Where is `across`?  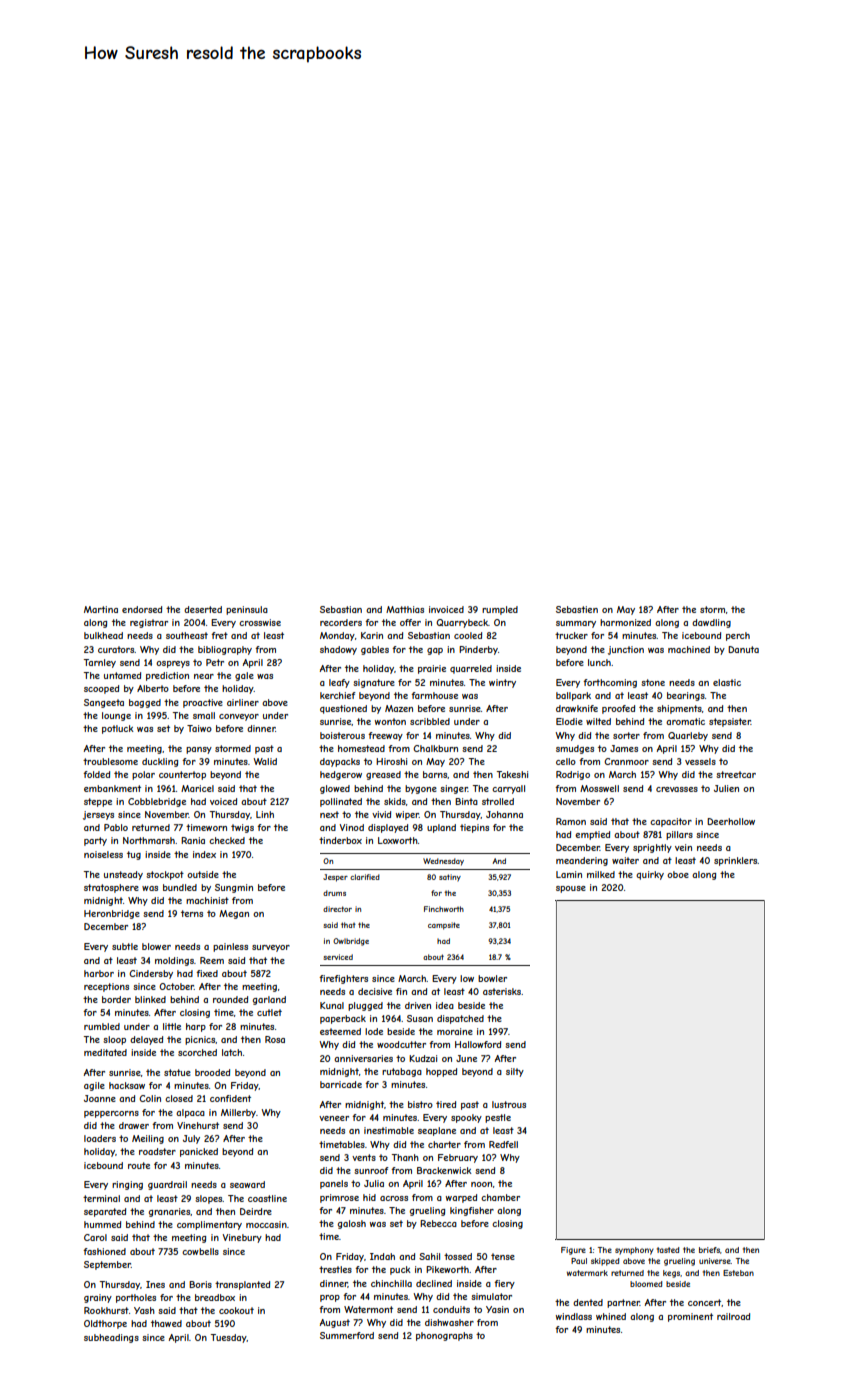
across is located at coordinates (394, 1198).
